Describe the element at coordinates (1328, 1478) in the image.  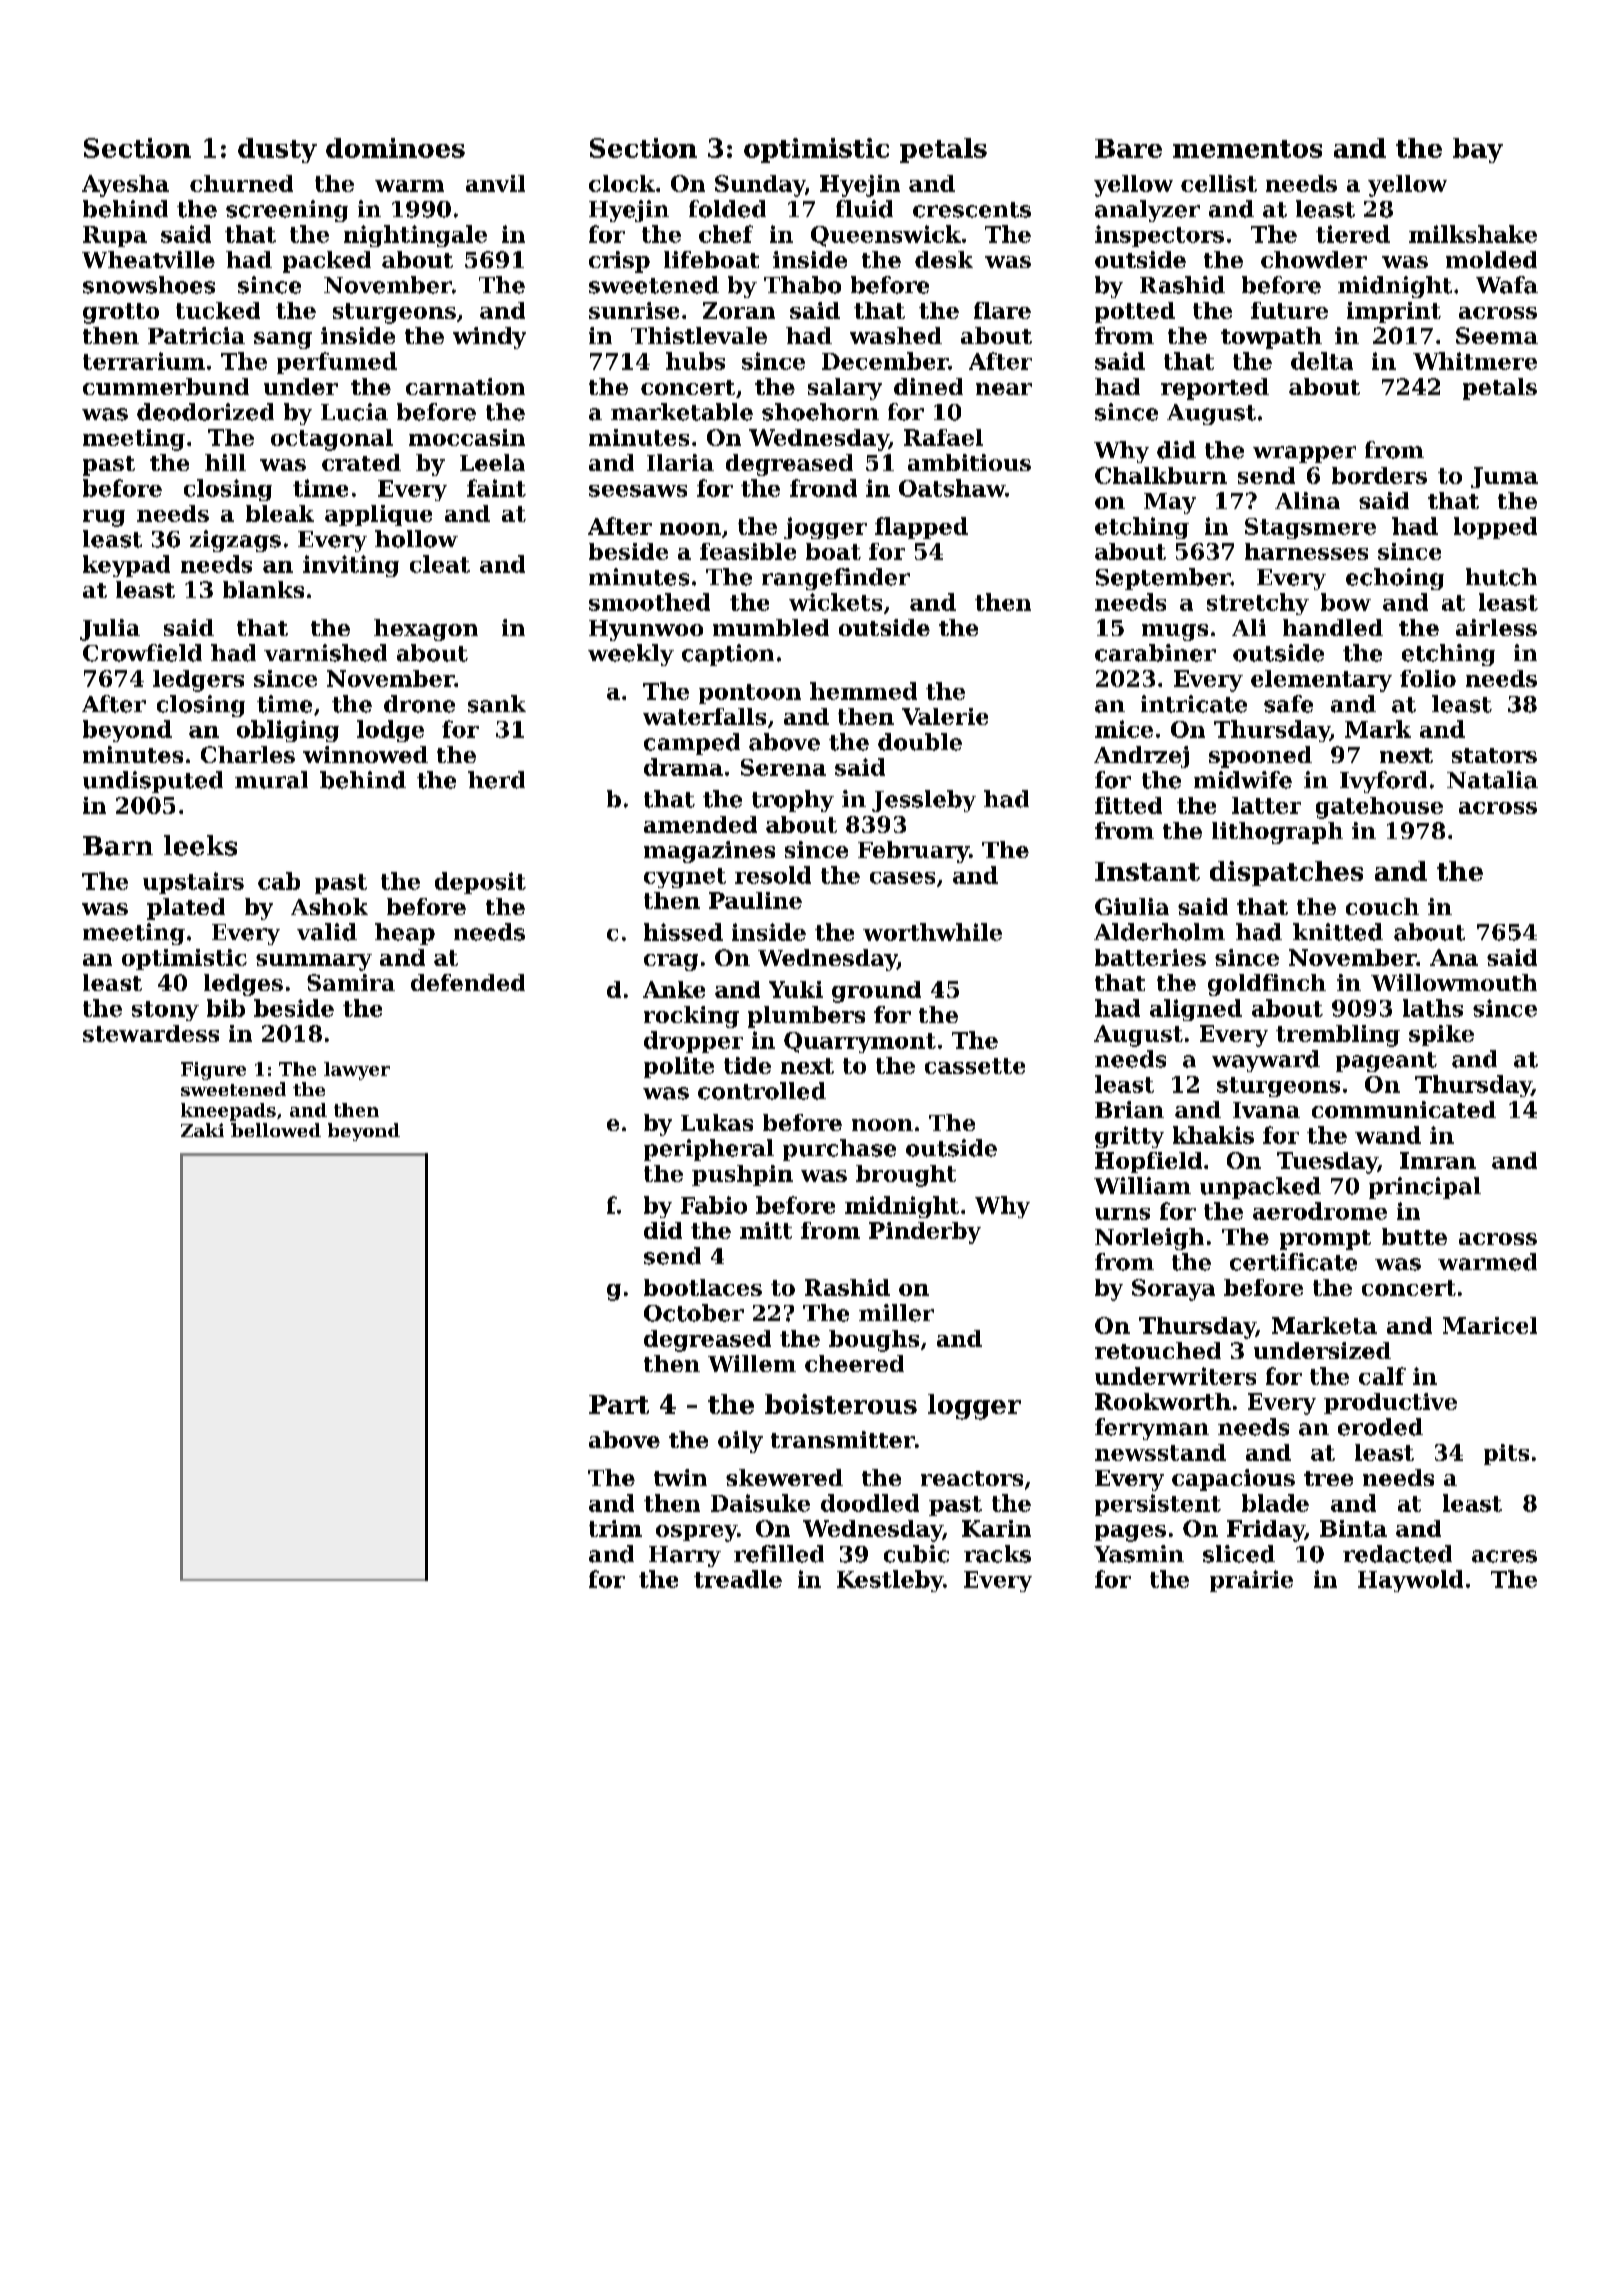
I see `tree` at that location.
